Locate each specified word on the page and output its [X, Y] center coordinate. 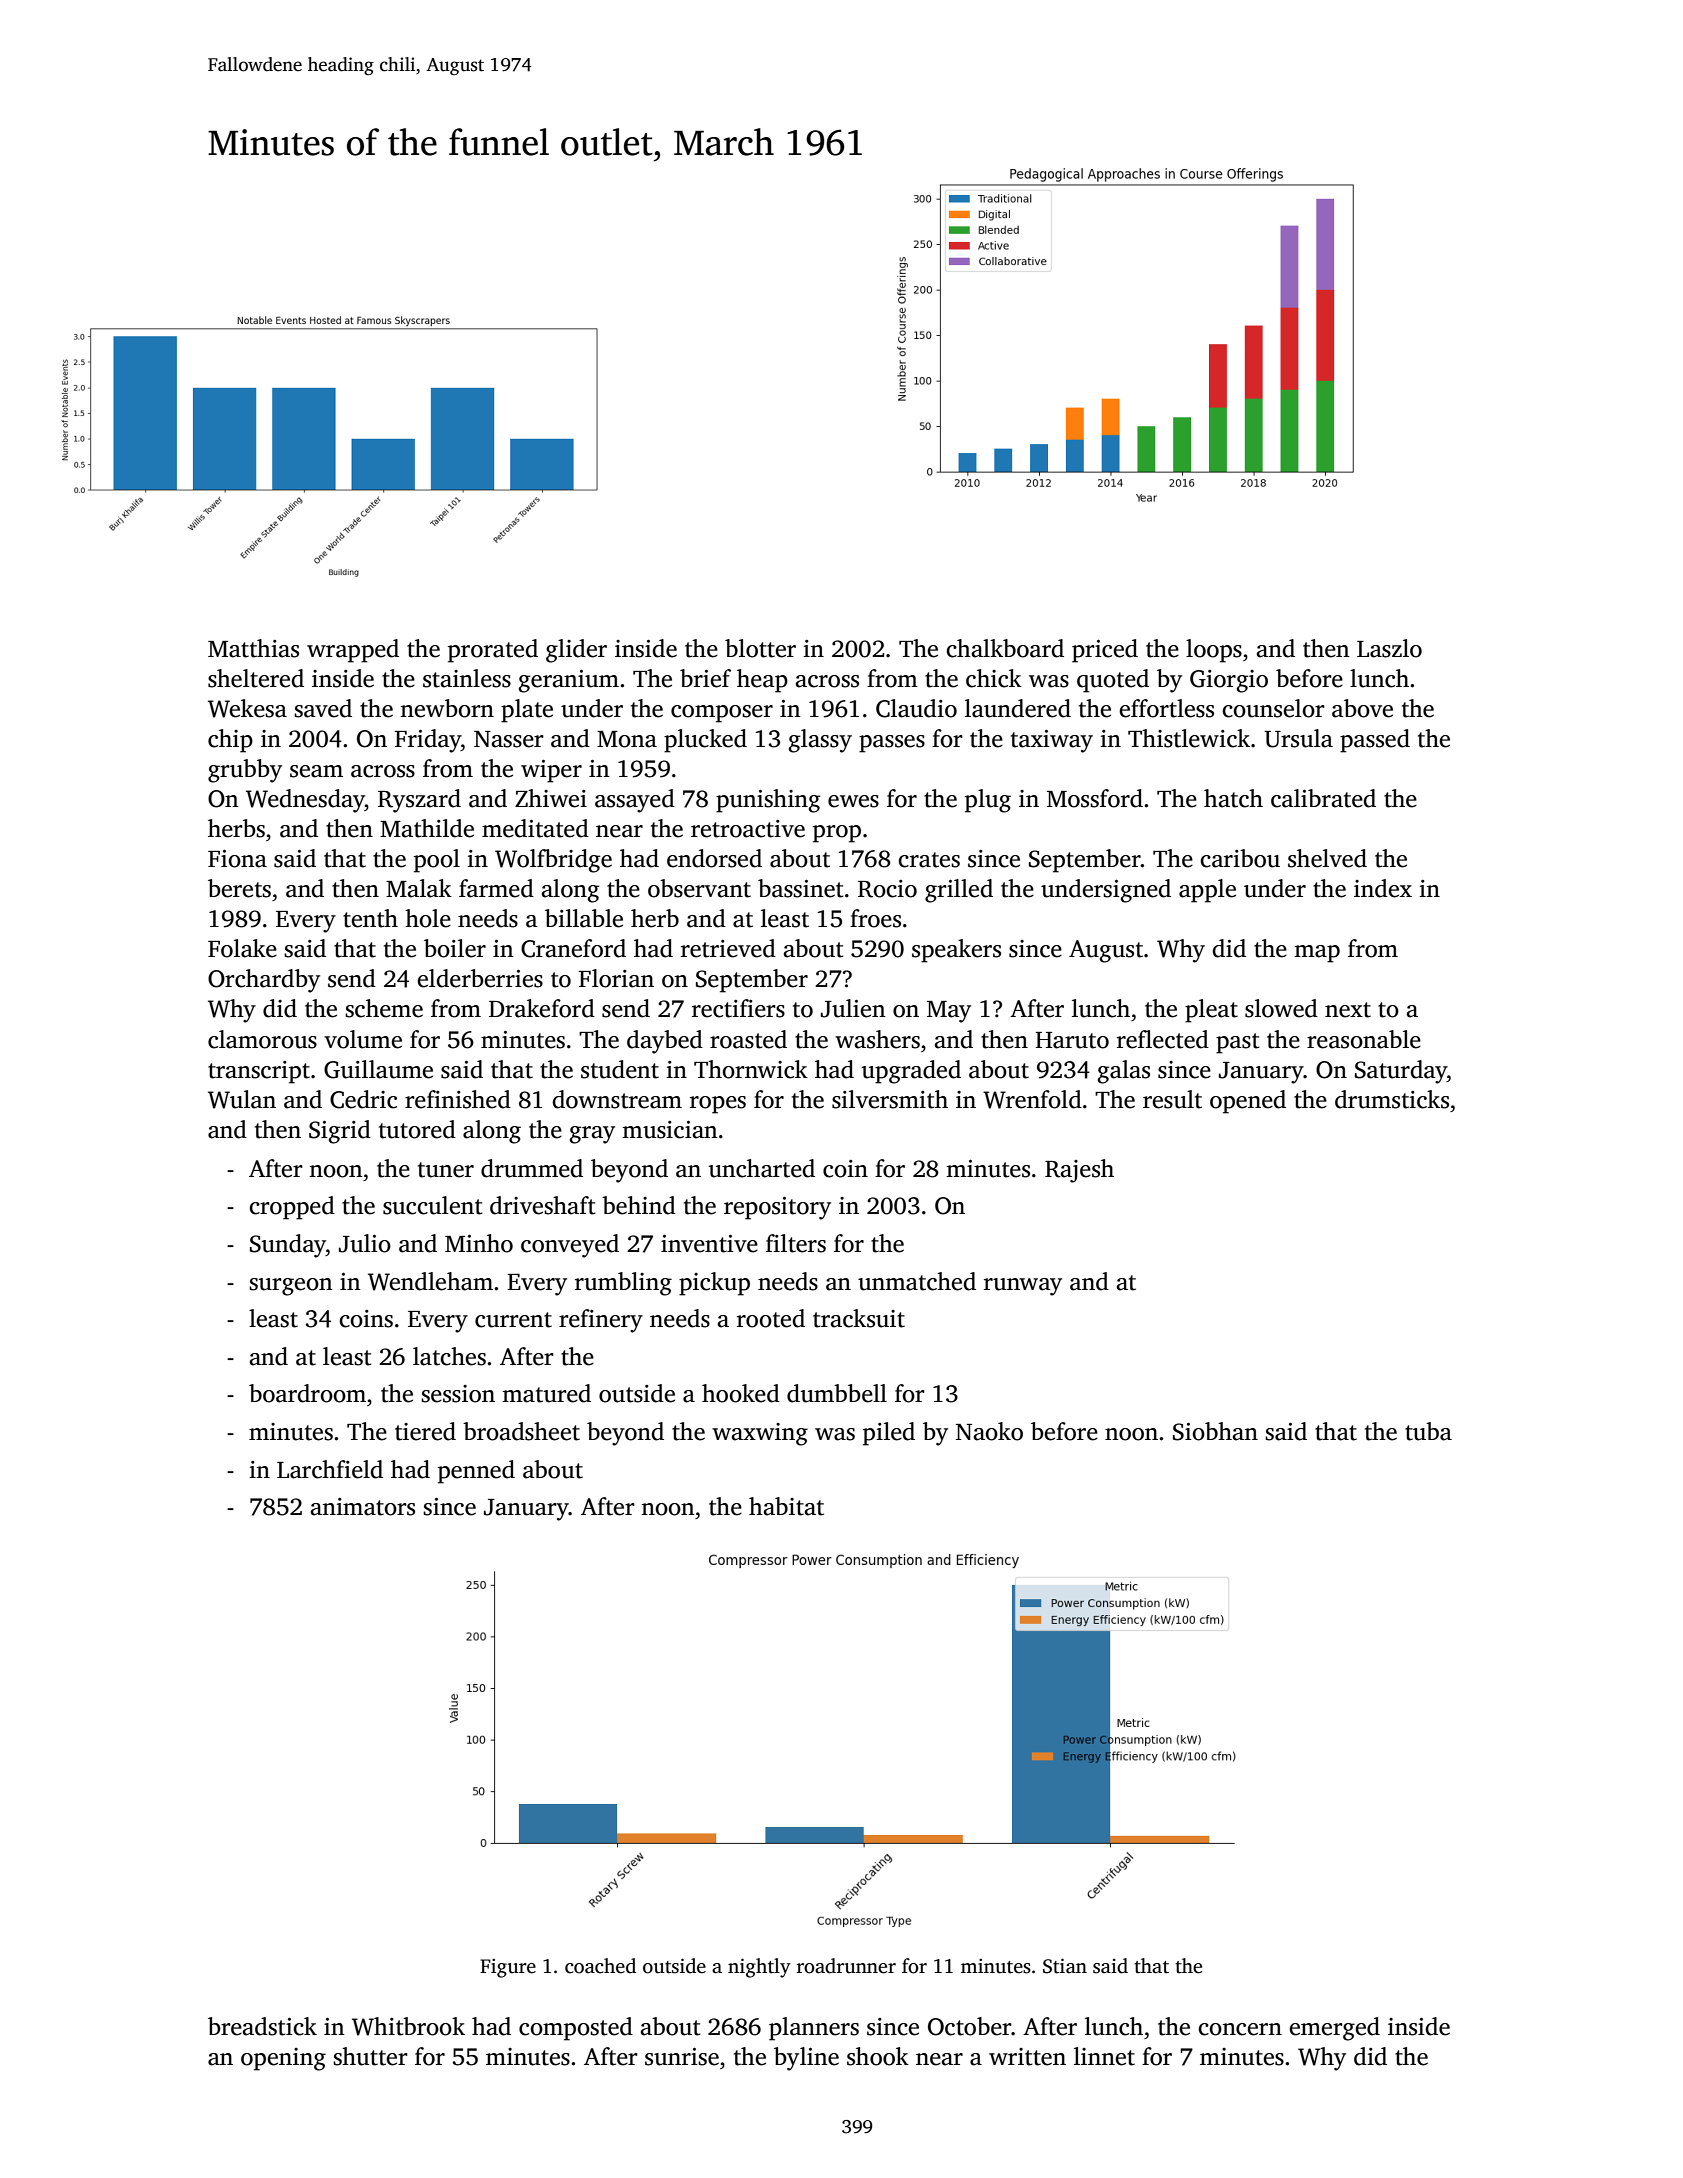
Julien [853, 1008]
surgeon [291, 1287]
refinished [458, 1099]
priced [1105, 651]
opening [283, 2059]
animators [363, 1507]
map [1317, 954]
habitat [786, 1506]
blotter [760, 648]
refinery [601, 1321]
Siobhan [1215, 1431]
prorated [493, 651]
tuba [1428, 1431]
